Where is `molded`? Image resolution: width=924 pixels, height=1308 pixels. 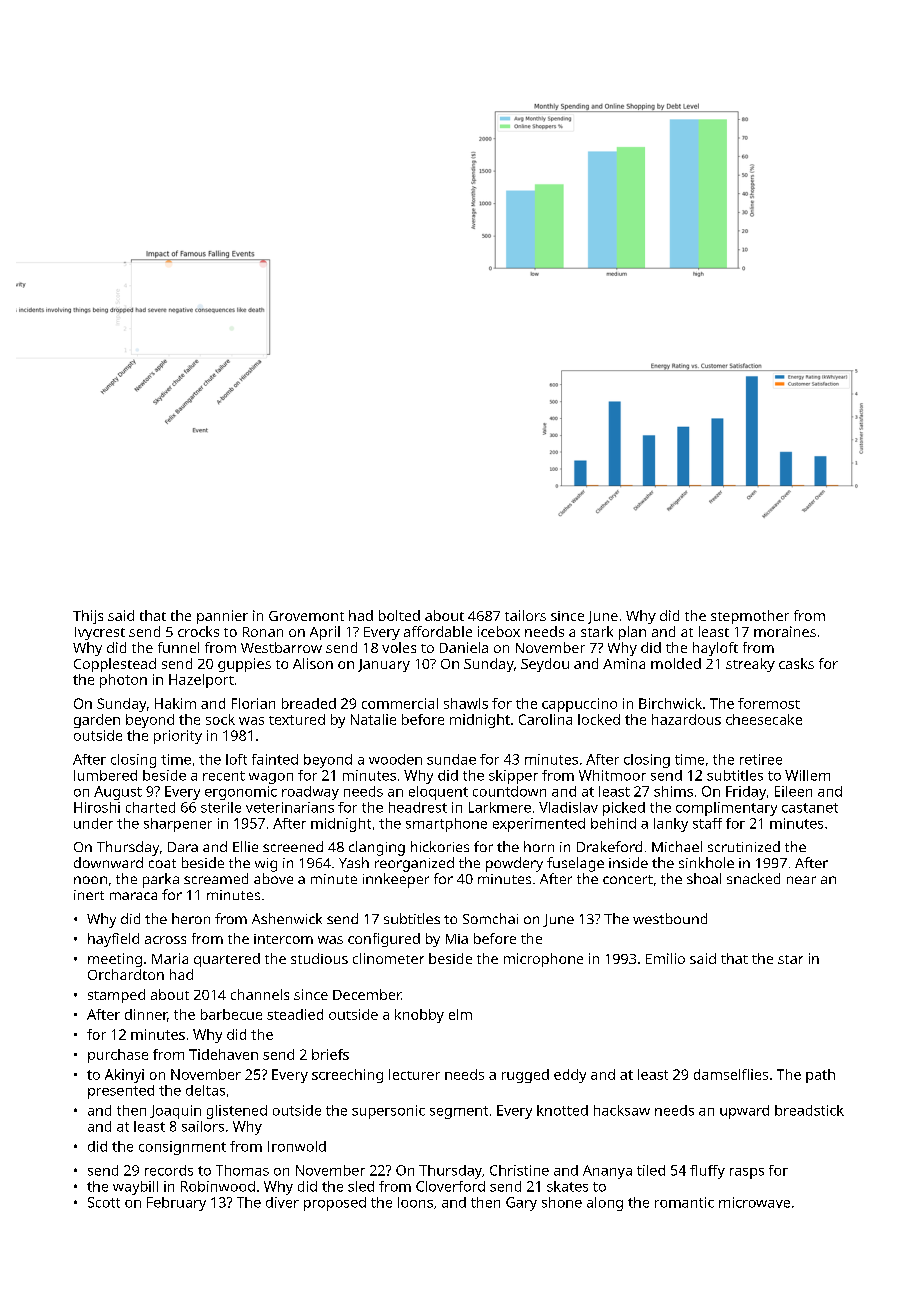 molded is located at coordinates (676, 663).
